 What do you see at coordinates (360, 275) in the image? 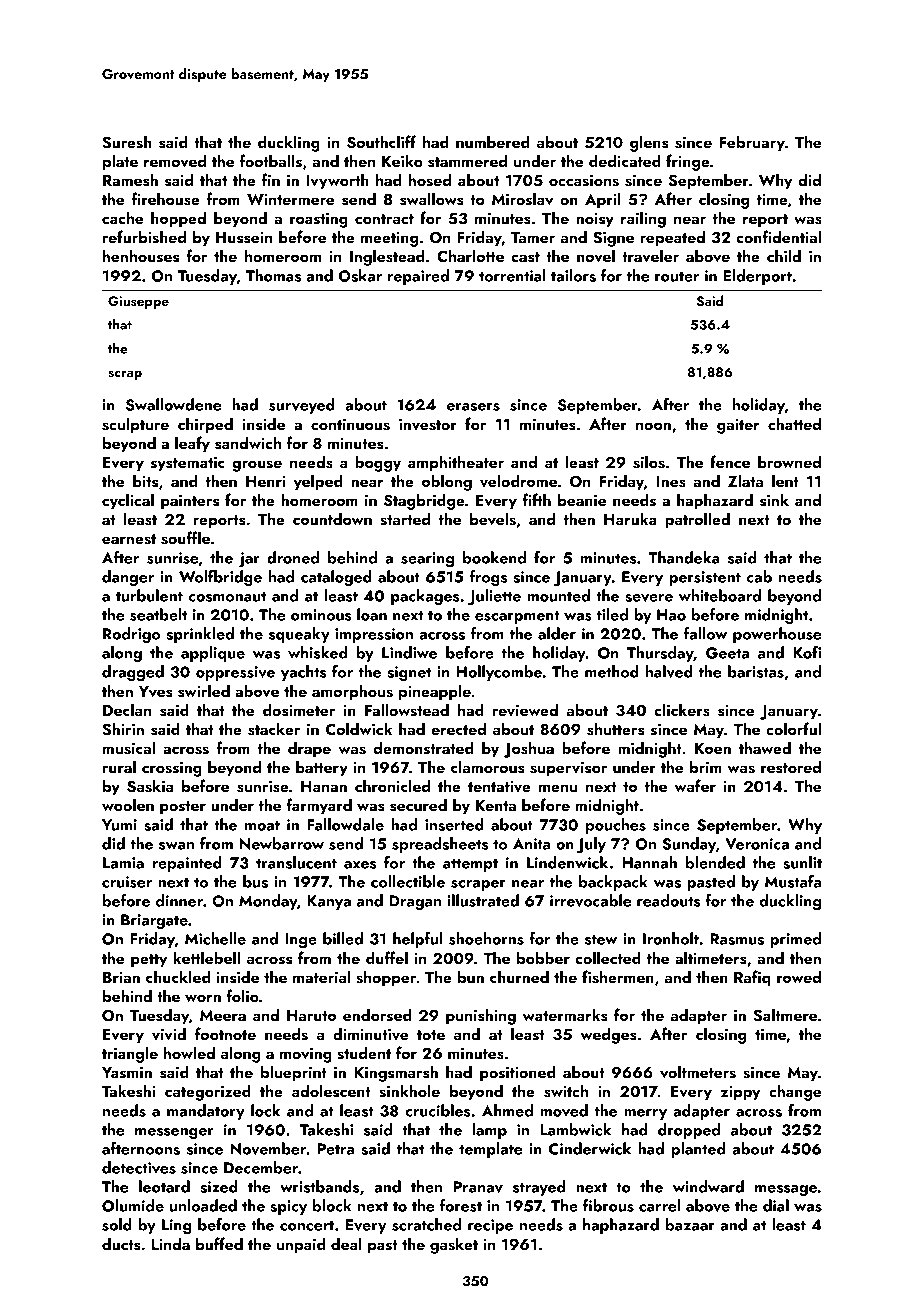
I see `Oskar` at bounding box center [360, 275].
